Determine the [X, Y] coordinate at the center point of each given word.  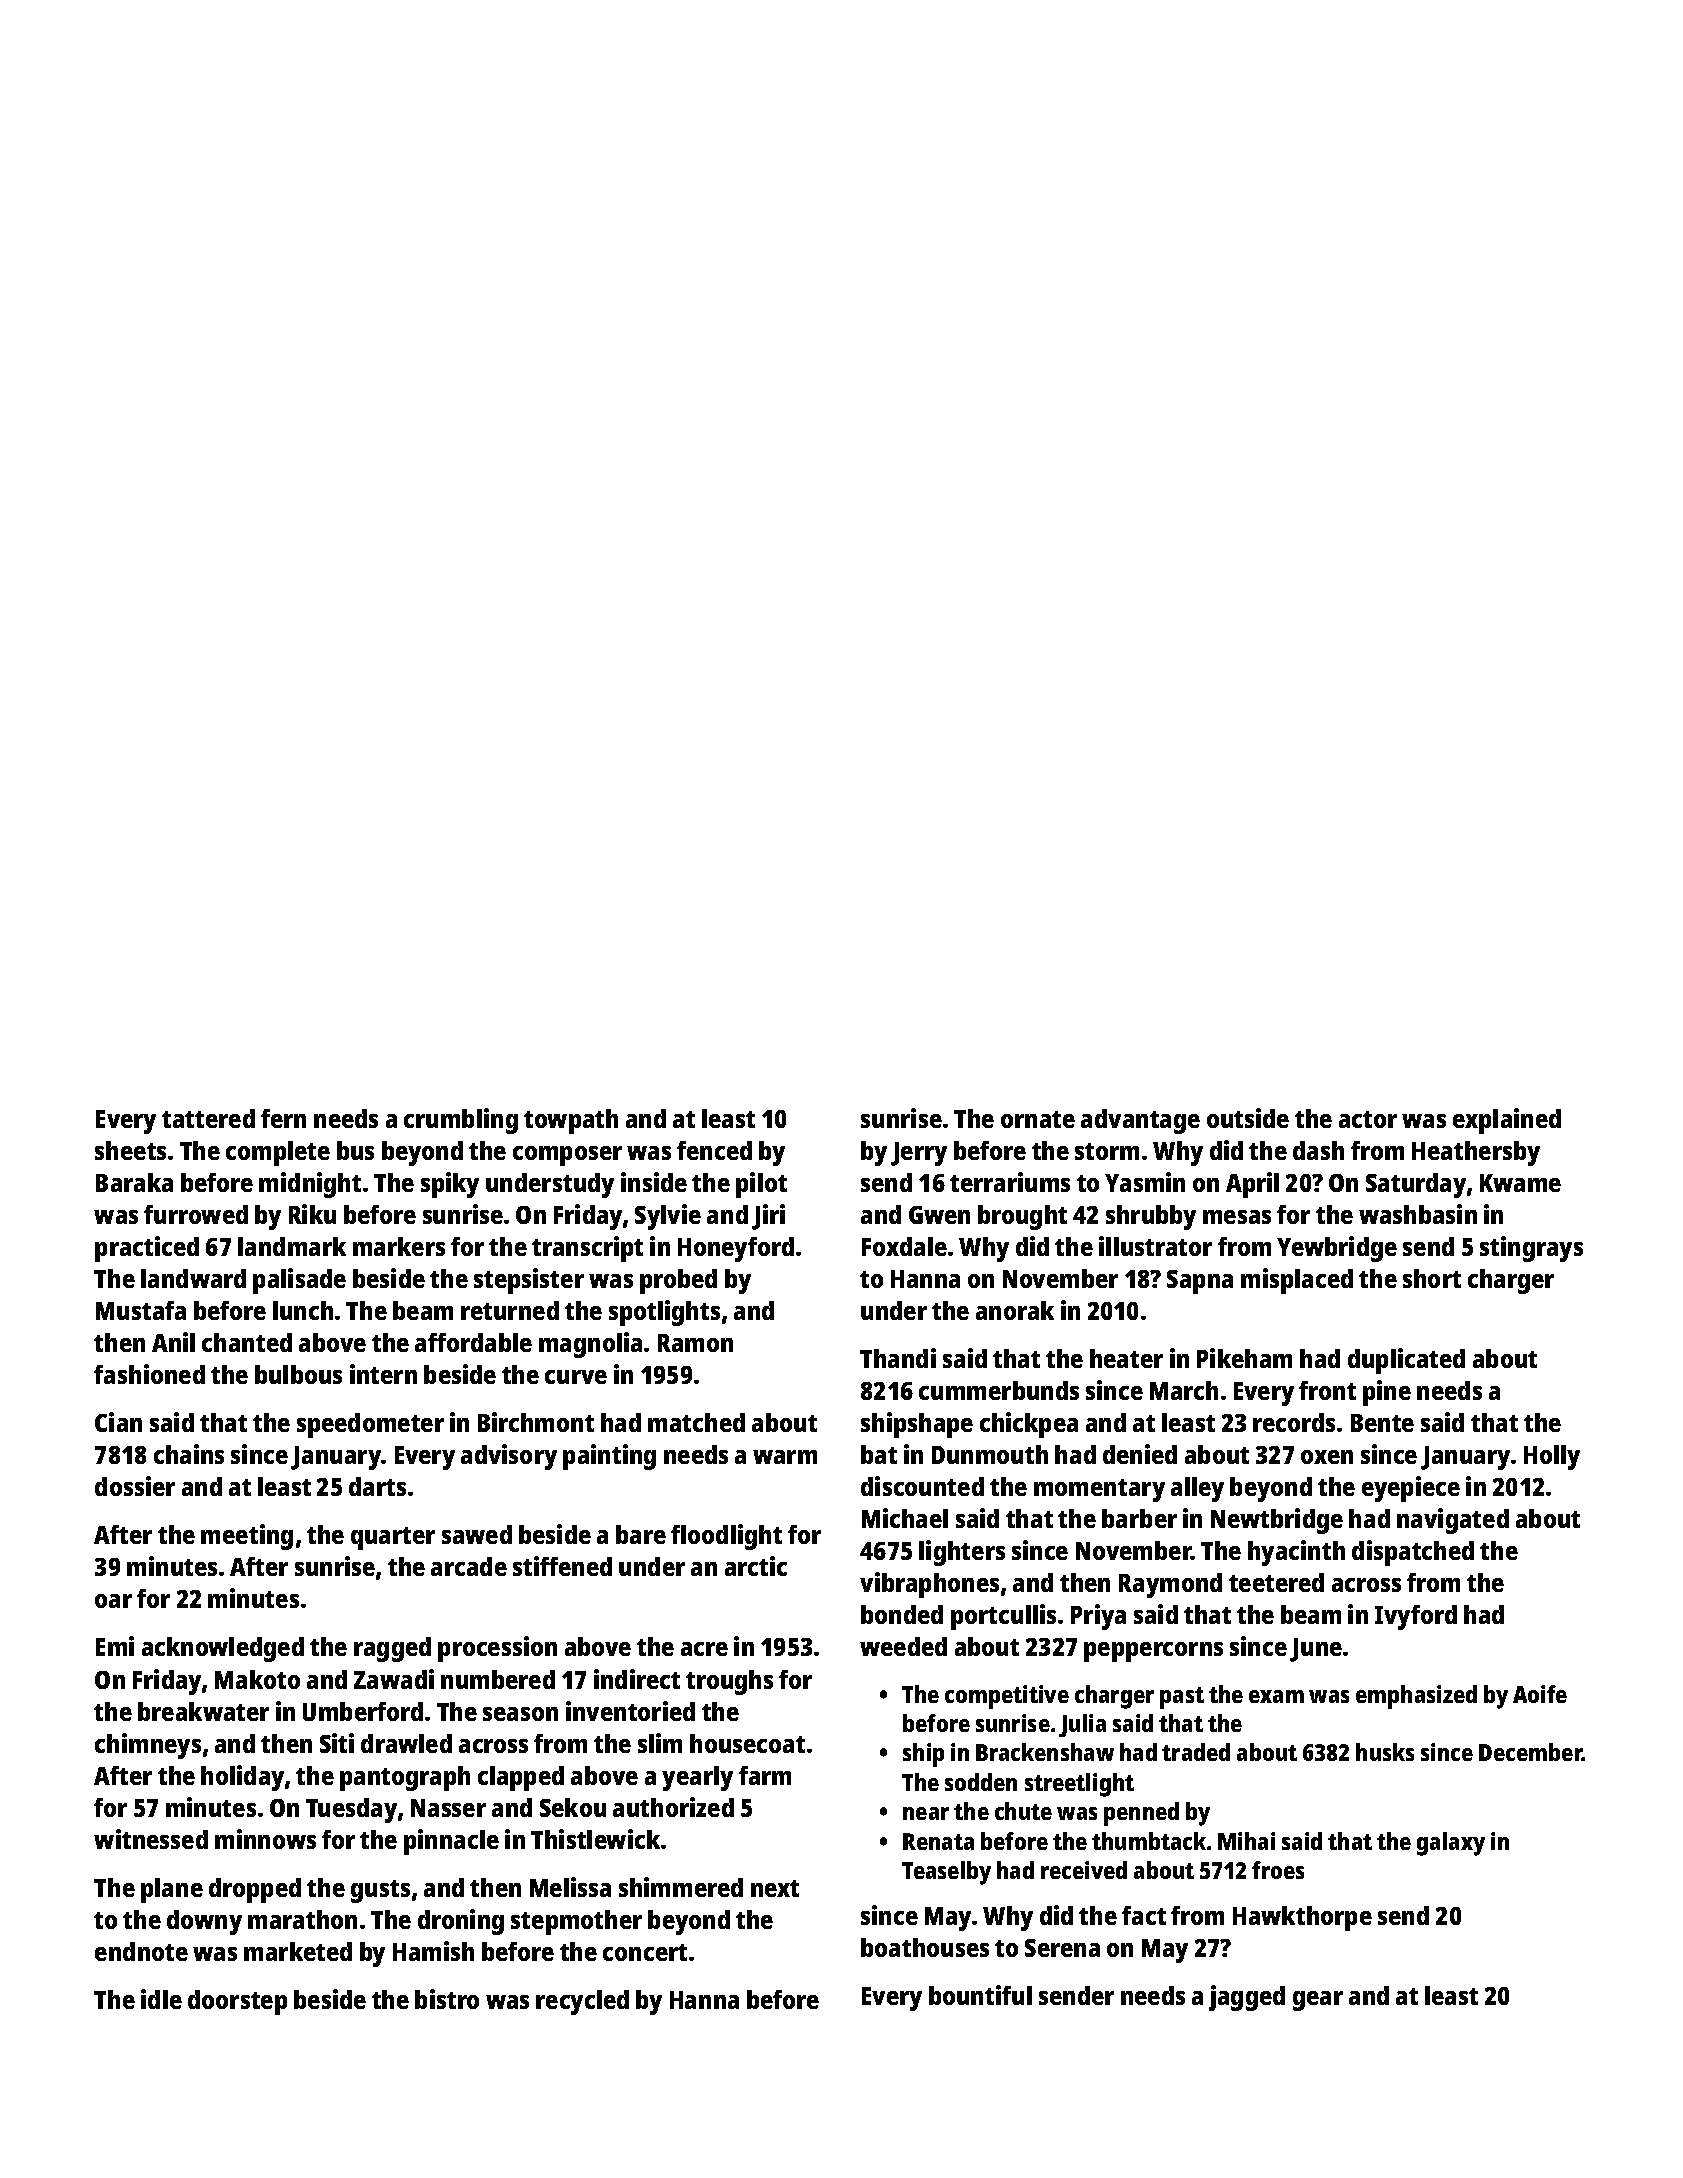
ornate [1038, 1119]
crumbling [461, 1121]
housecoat [747, 1743]
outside [1248, 1118]
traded [1196, 1752]
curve [576, 1377]
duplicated [1406, 1361]
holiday [242, 1778]
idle [161, 1999]
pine [1387, 1393]
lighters [962, 1553]
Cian [118, 1422]
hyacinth [1296, 1553]
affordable [473, 1342]
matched [696, 1422]
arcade [469, 1566]
